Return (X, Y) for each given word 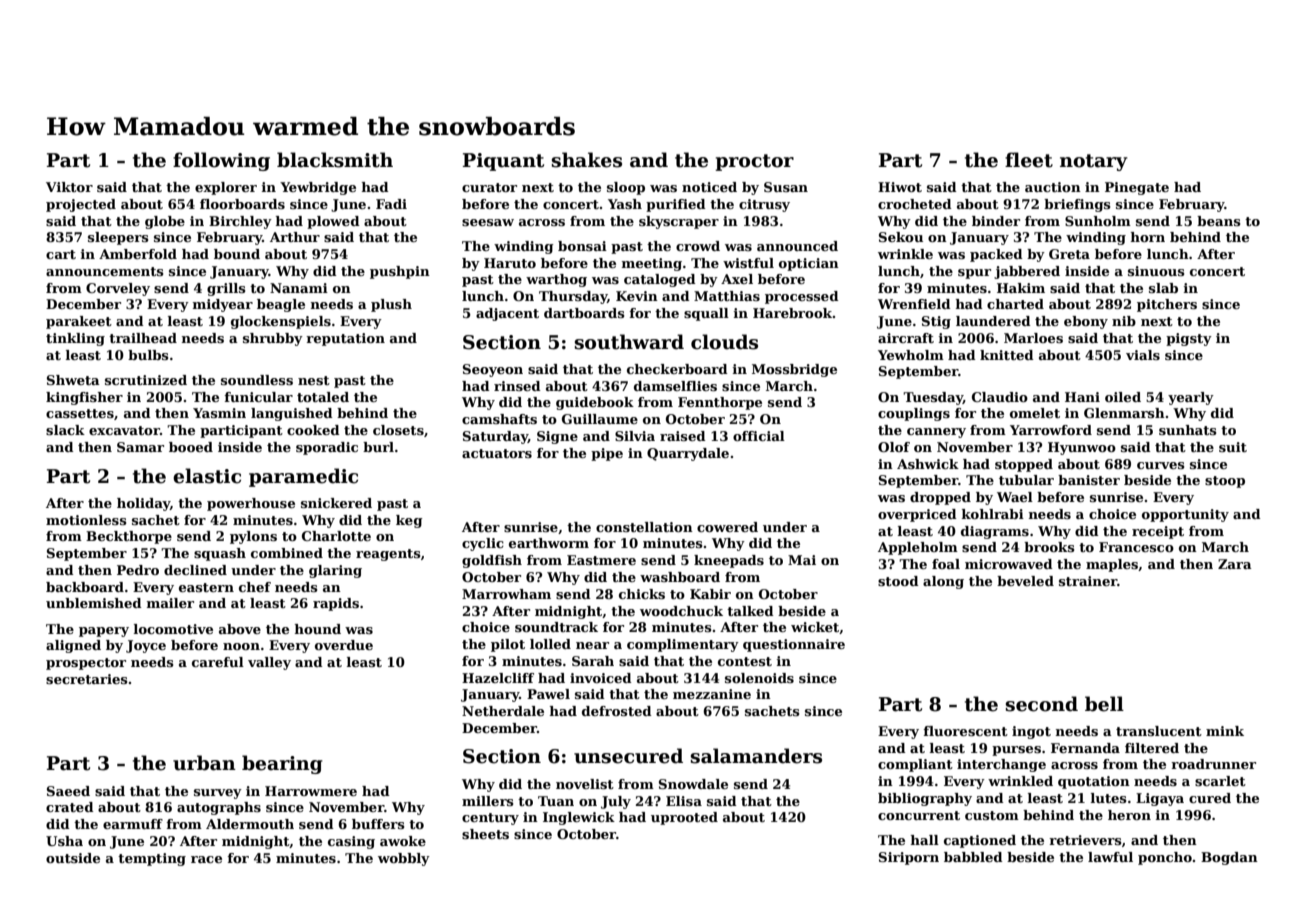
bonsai (582, 246)
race (206, 859)
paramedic (303, 477)
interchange (1001, 765)
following (221, 161)
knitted (1007, 355)
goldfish (492, 561)
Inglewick (579, 818)
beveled (1025, 581)
